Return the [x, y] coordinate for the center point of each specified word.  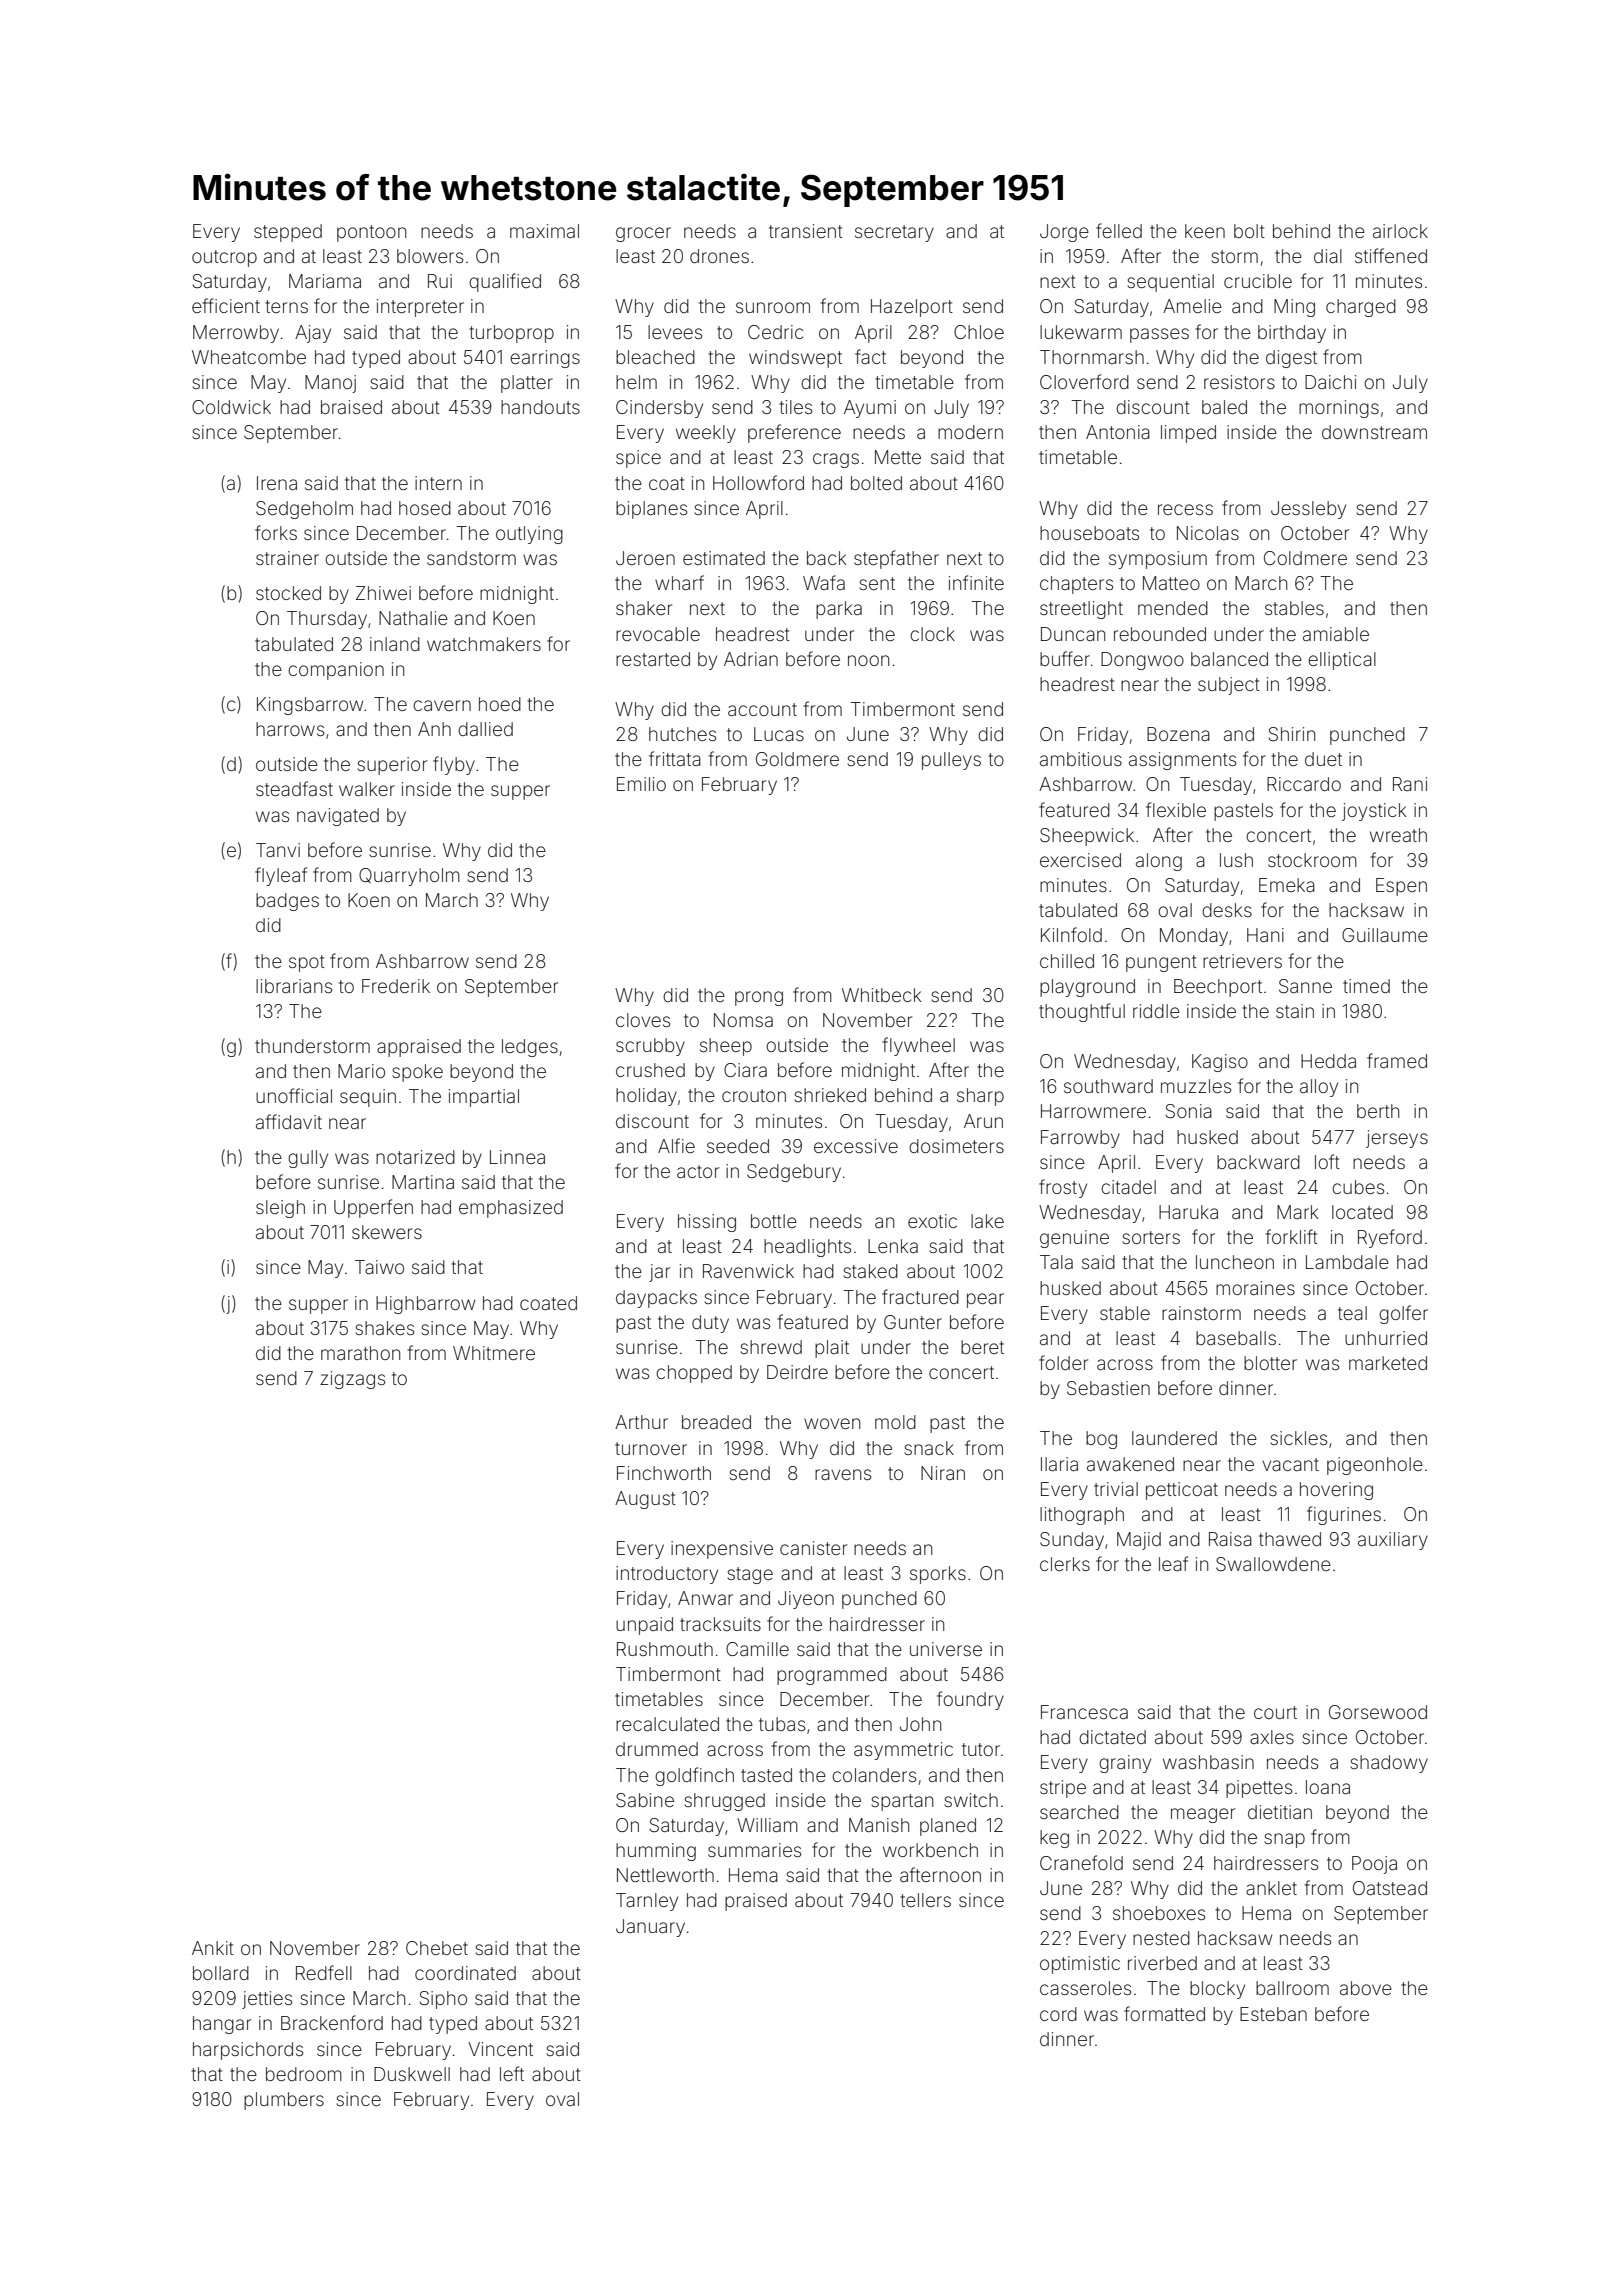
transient [806, 231]
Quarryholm [409, 877]
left [512, 2073]
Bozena [1178, 734]
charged [1361, 308]
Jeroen [645, 558]
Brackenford [332, 2022]
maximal [544, 231]
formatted [1164, 2013]
